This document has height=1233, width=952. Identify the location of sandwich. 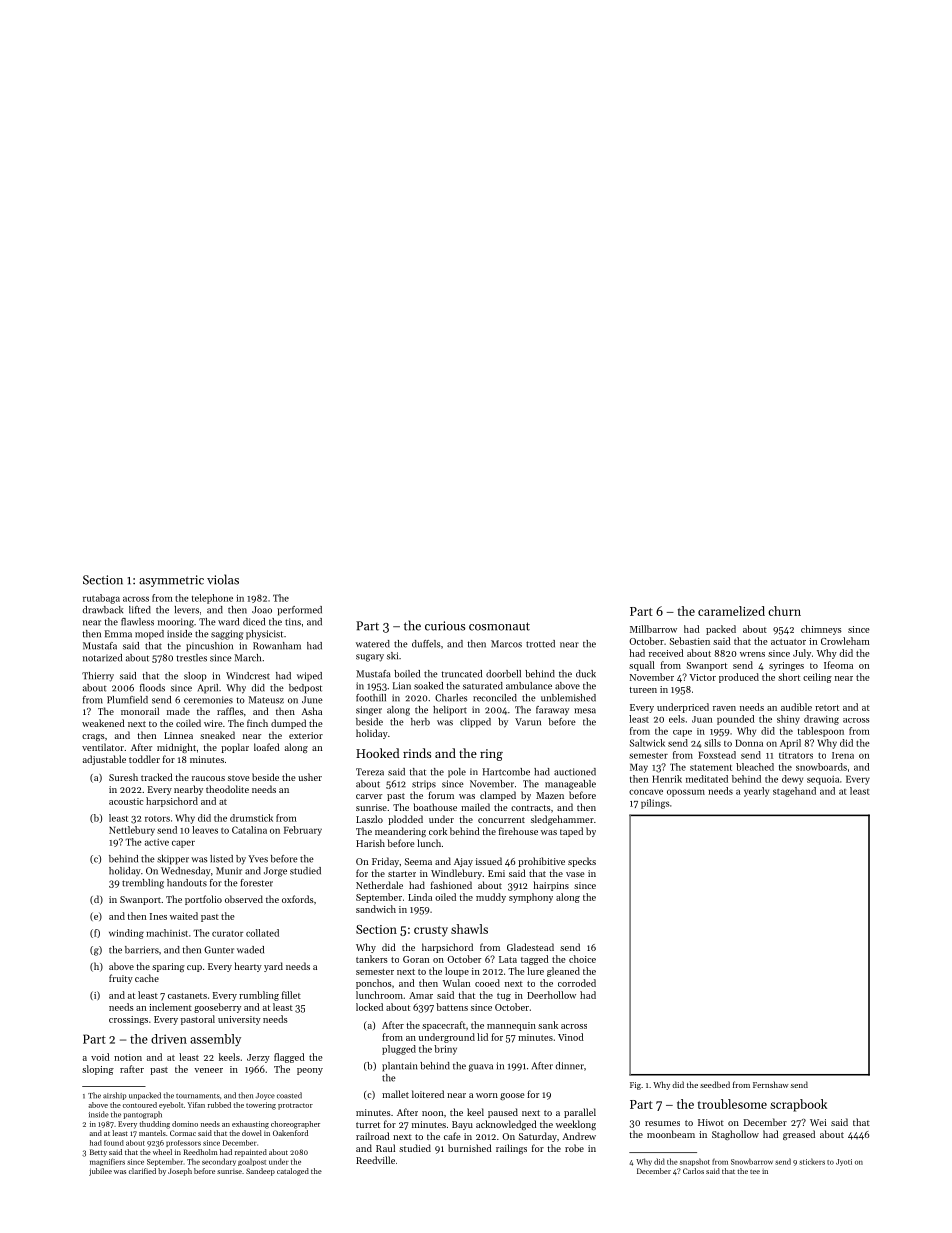
(376, 909).
